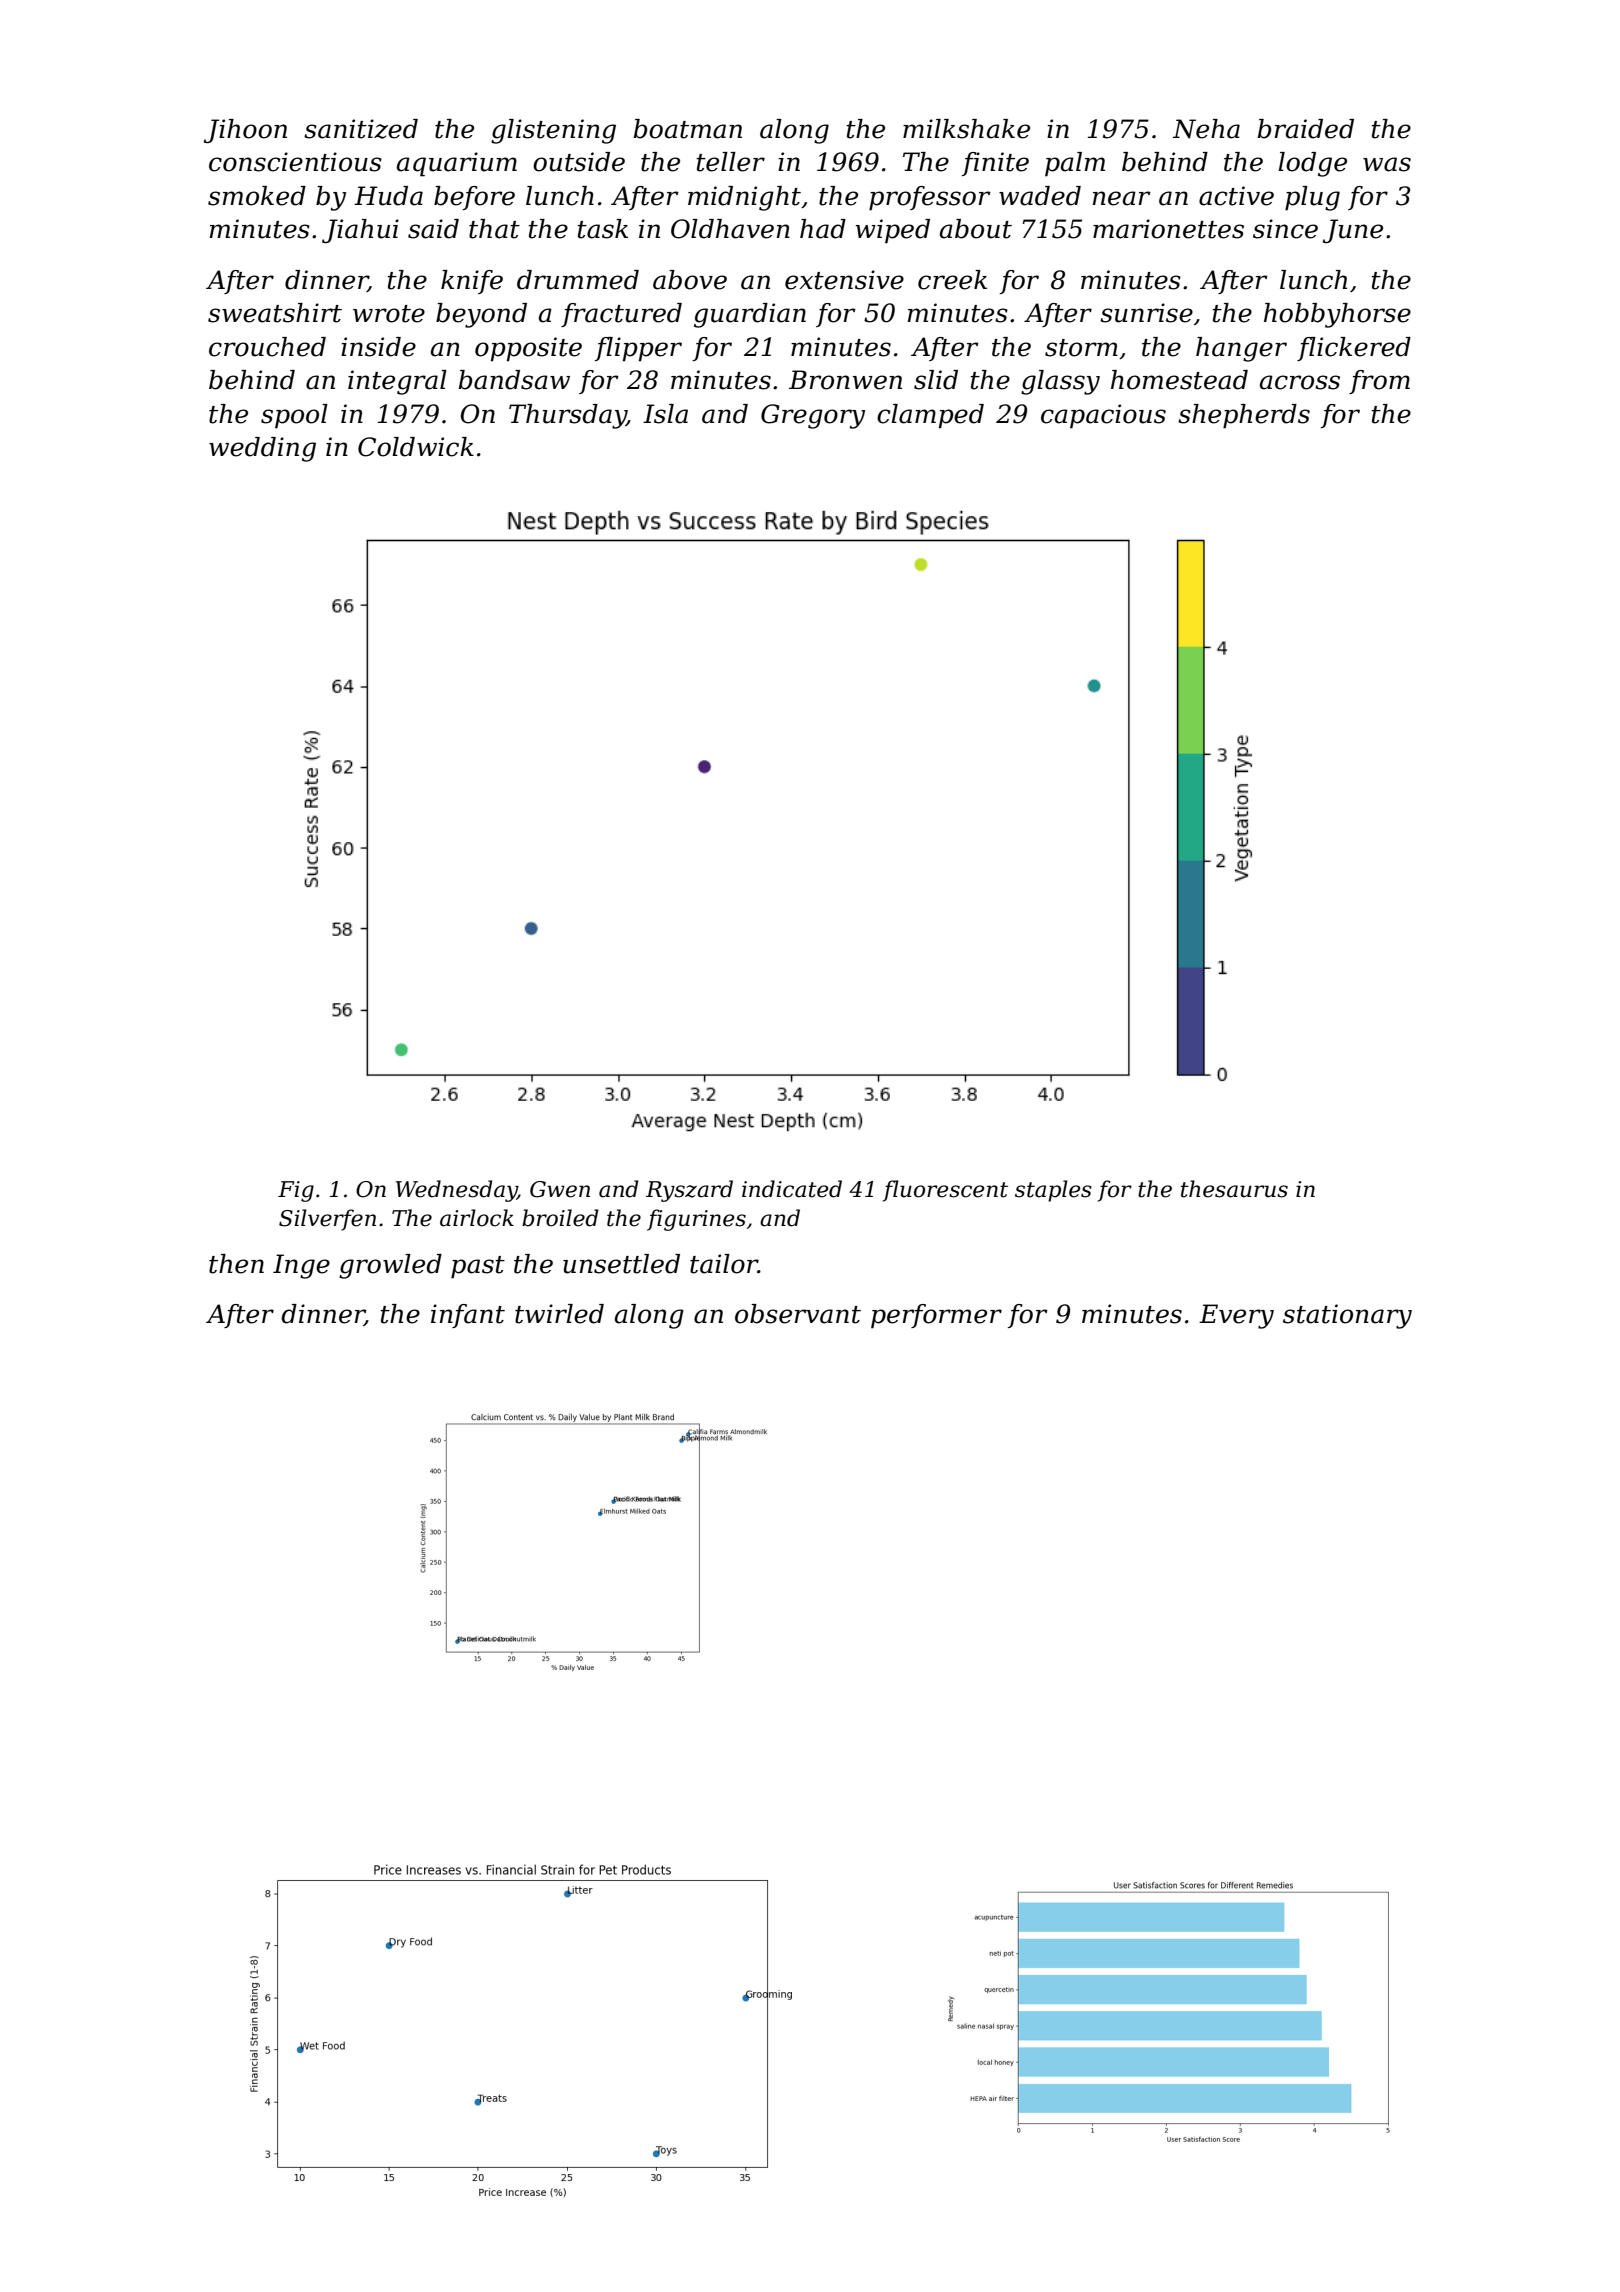 The width and height of the screenshot is (1620, 2292). I want to click on Gregory, so click(813, 416).
